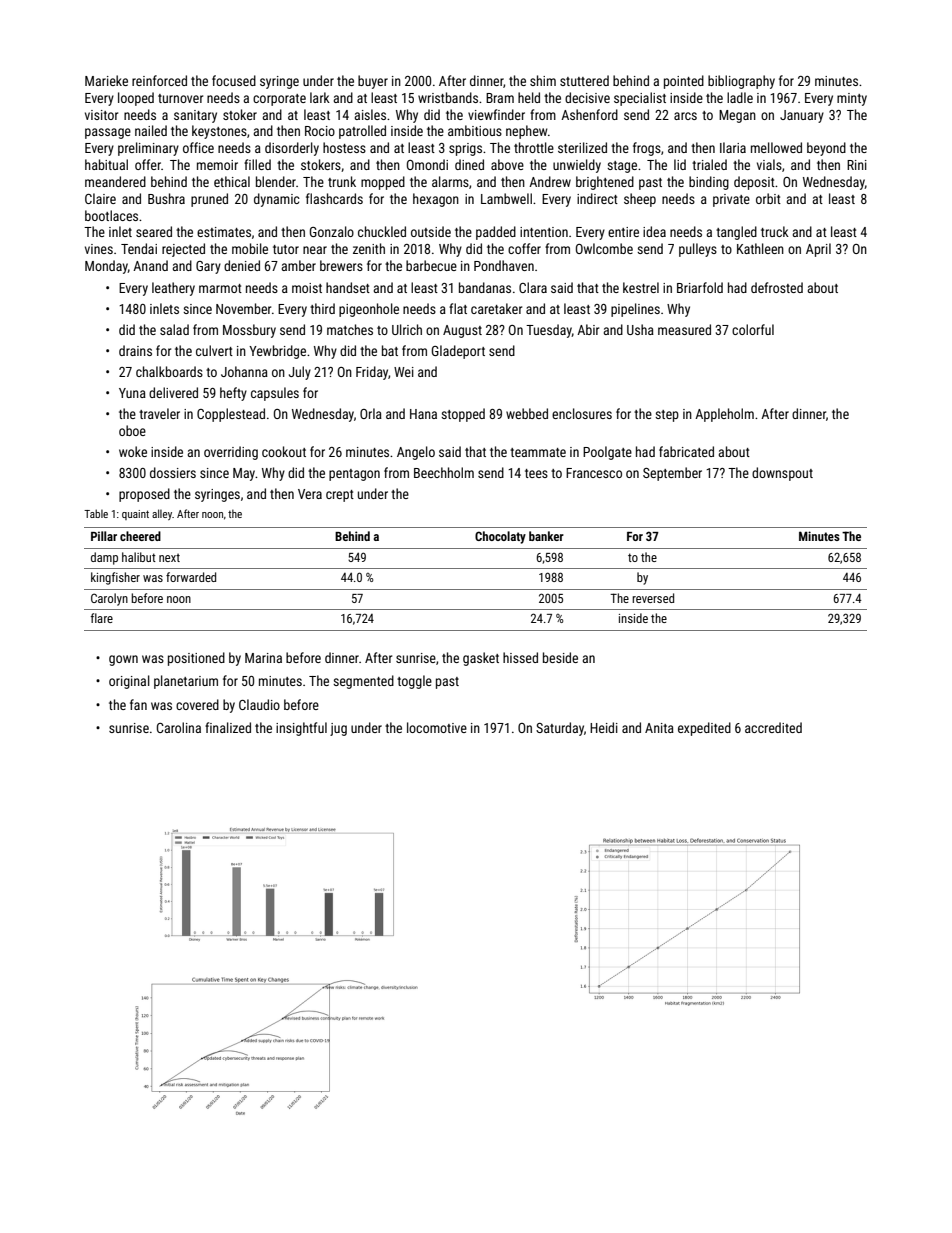  I want to click on nailed, so click(151, 130).
